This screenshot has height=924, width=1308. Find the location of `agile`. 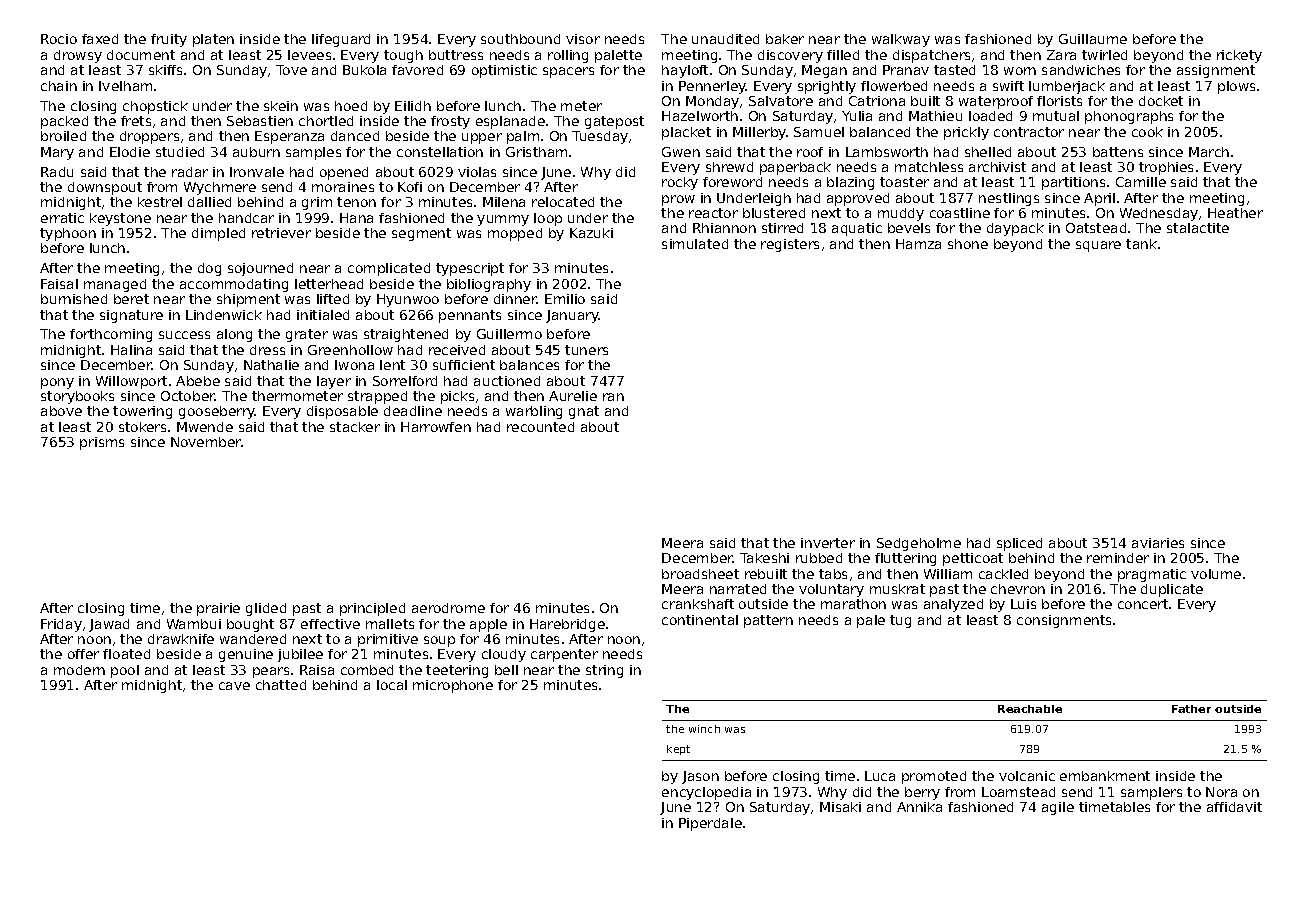

agile is located at coordinates (1058, 808).
